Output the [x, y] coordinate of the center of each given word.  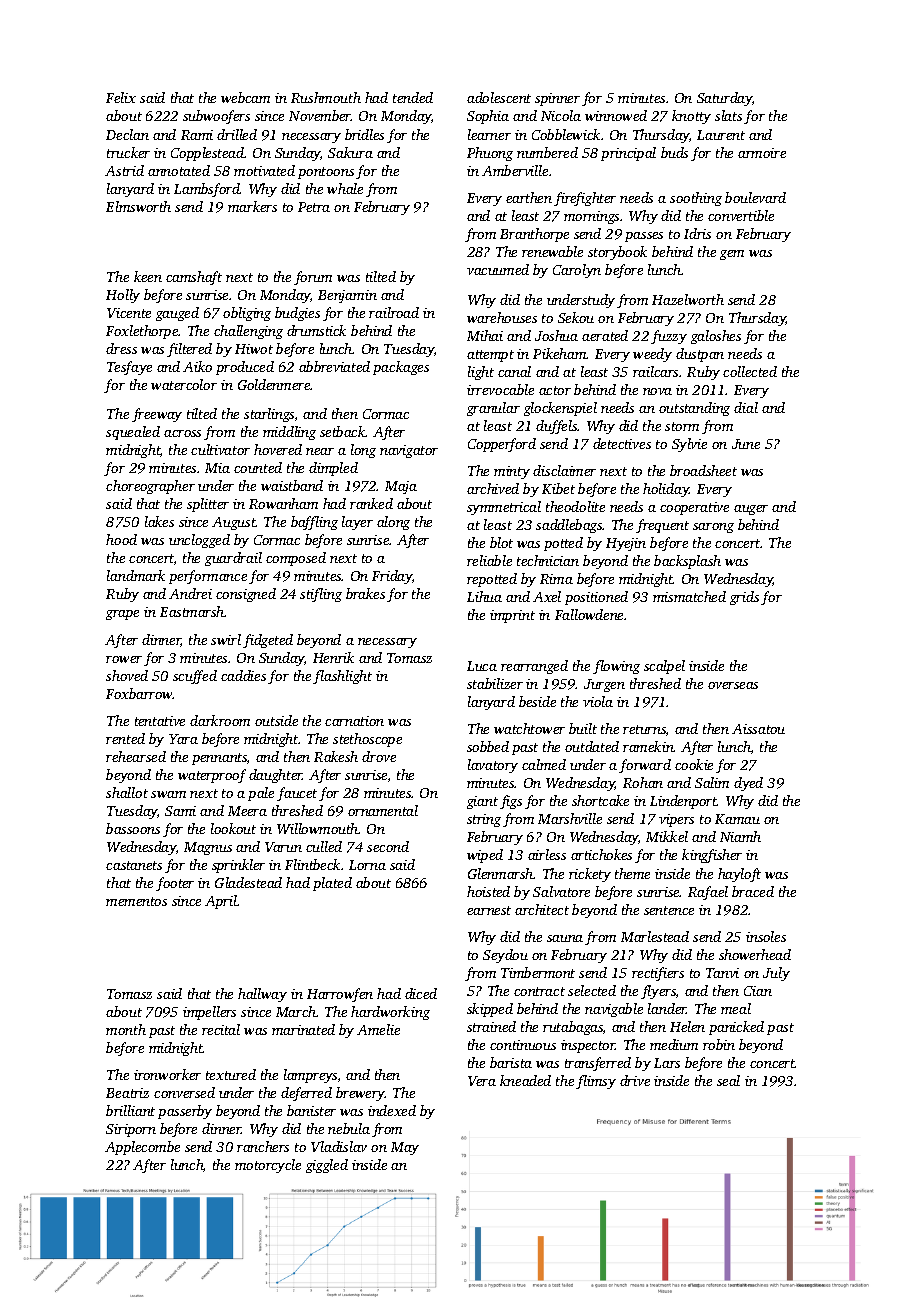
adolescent [499, 97]
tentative [160, 721]
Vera [482, 1081]
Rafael [708, 893]
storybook [617, 253]
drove [379, 756]
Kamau [737, 819]
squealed [133, 433]
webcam [245, 97]
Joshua [556, 335]
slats [728, 115]
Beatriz [127, 1093]
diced [421, 993]
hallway [262, 995]
